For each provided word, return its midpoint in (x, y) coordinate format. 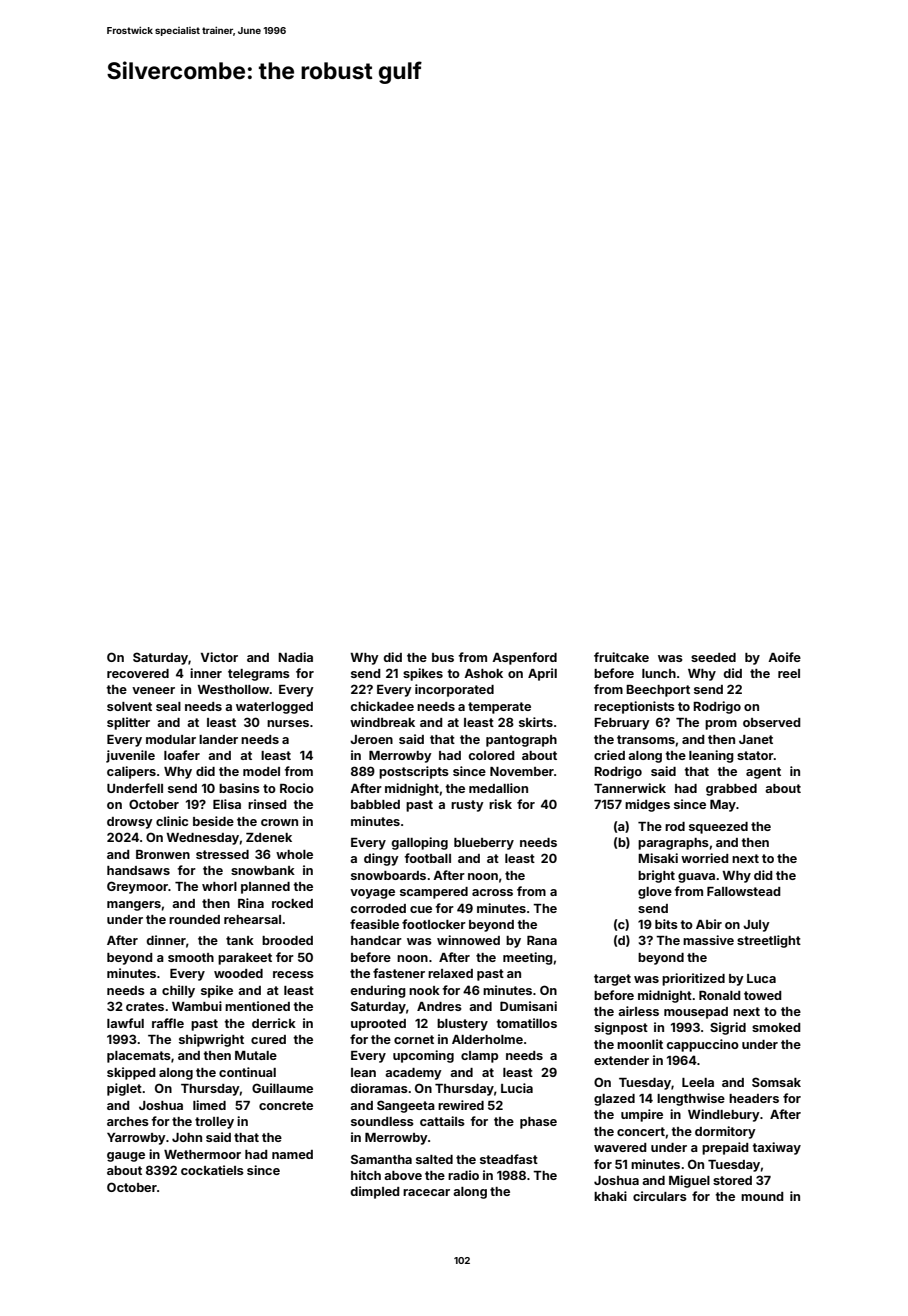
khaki (610, 1196)
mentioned (257, 1006)
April (542, 674)
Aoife (784, 657)
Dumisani (528, 1006)
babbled (375, 804)
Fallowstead (744, 891)
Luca (761, 978)
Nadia (295, 657)
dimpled (375, 1192)
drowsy (130, 823)
